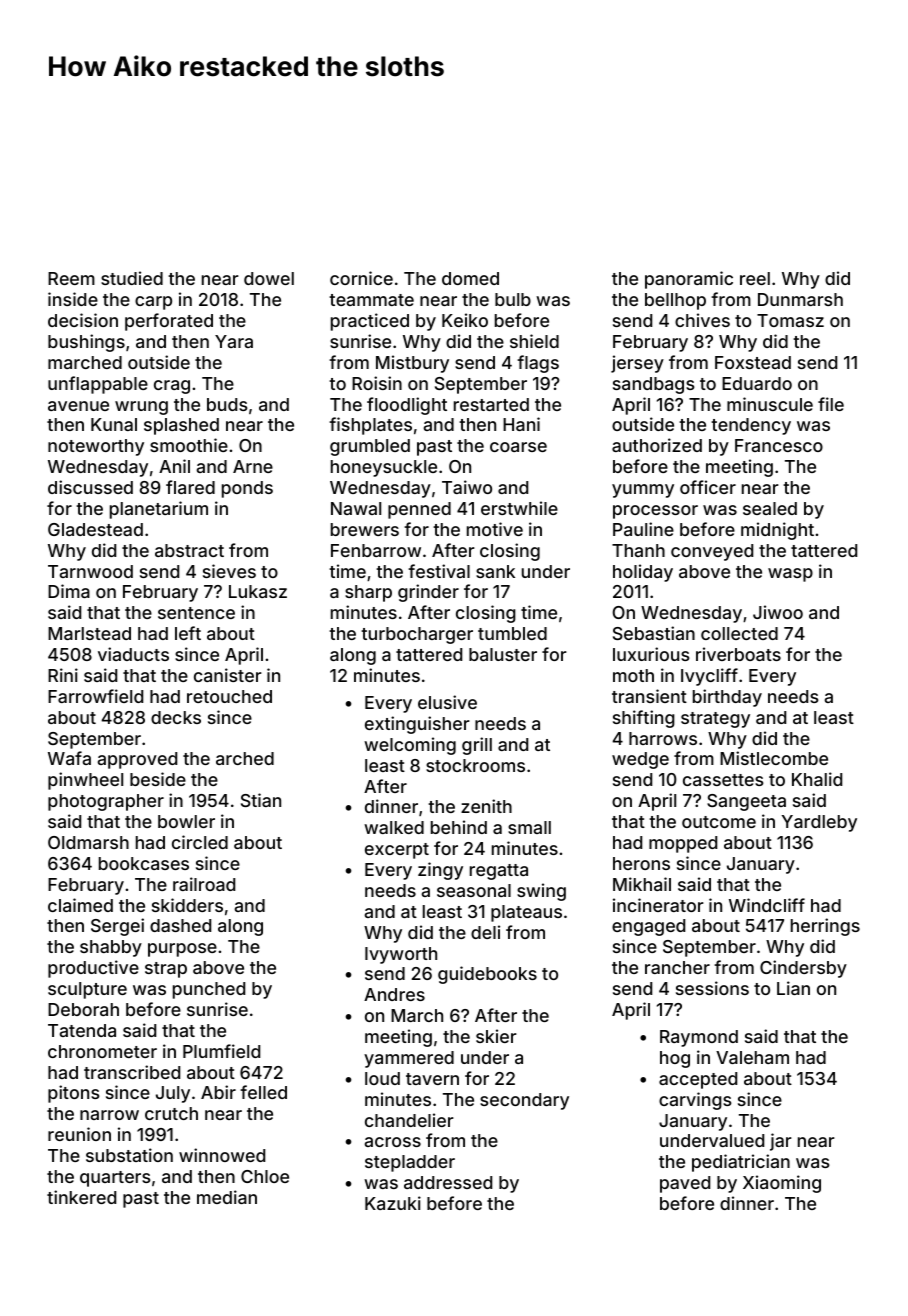 The height and width of the page is (1316, 908). What do you see at coordinates (81, 1197) in the page?
I see `tinkered` at bounding box center [81, 1197].
